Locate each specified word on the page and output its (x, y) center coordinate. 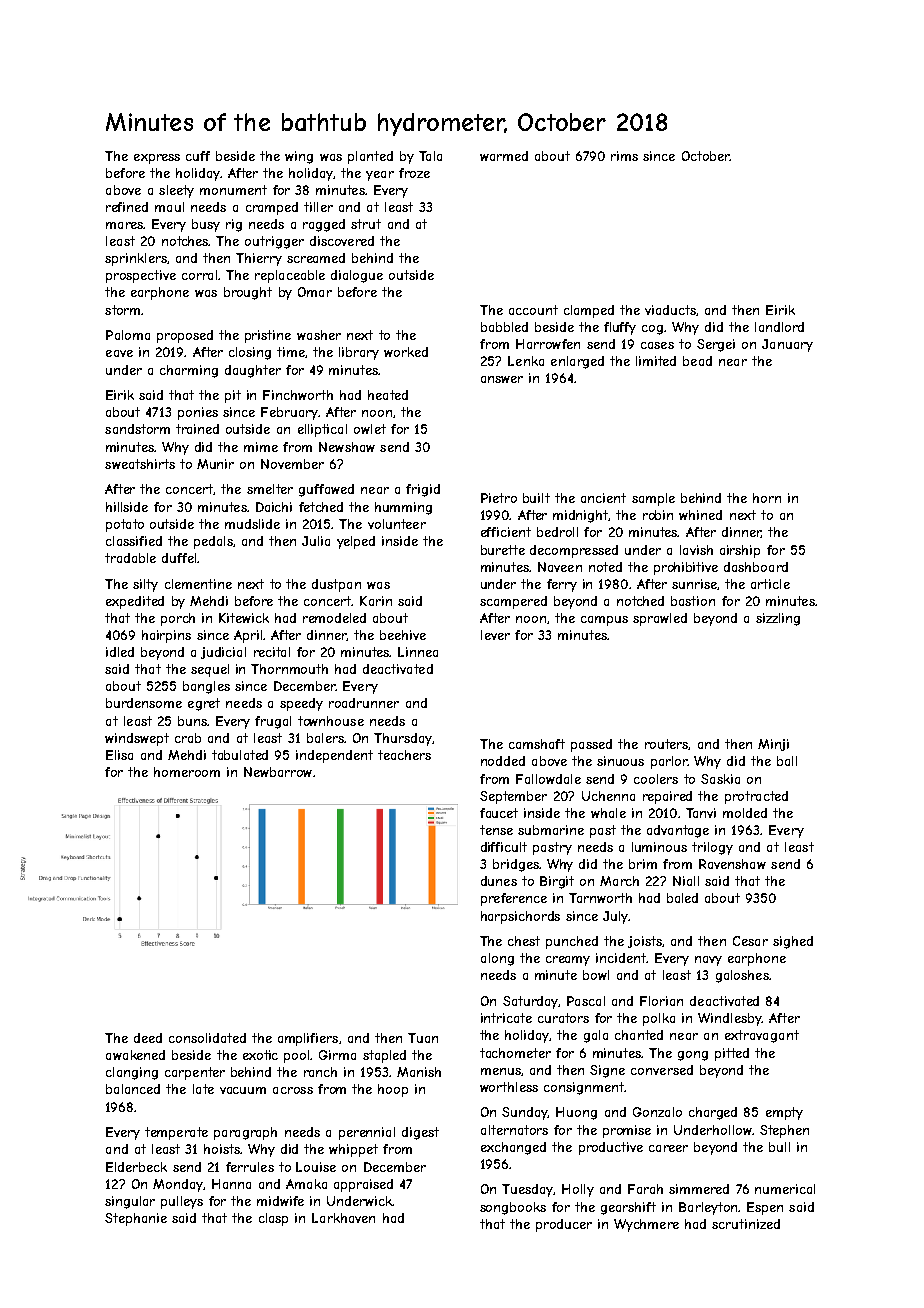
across (293, 1090)
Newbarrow (278, 772)
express (157, 159)
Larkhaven (343, 1218)
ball (787, 761)
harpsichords (520, 917)
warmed (504, 156)
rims (624, 156)
